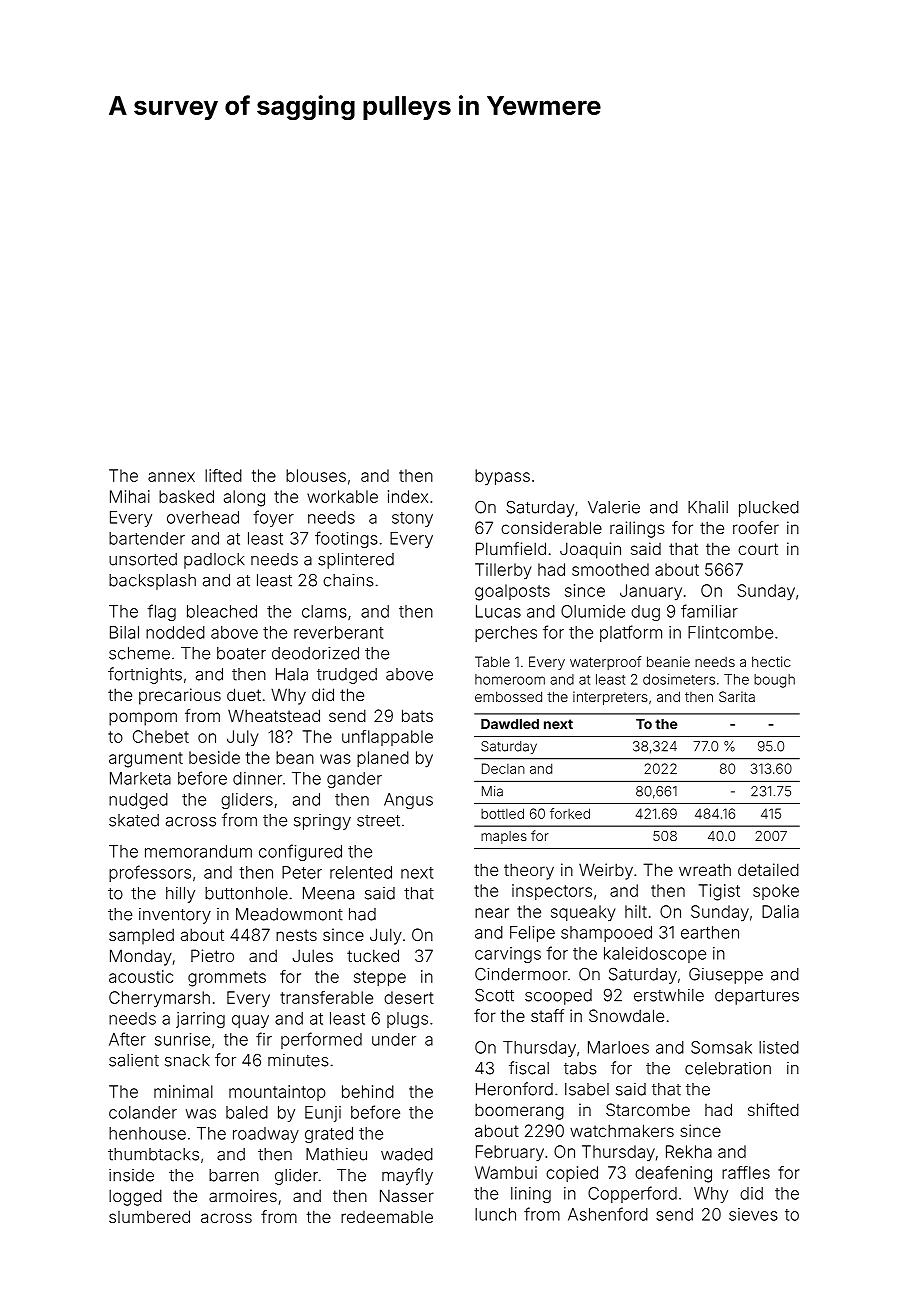 The image size is (908, 1316). Describe the element at coordinates (502, 477) in the document. I see `bypass` at that location.
